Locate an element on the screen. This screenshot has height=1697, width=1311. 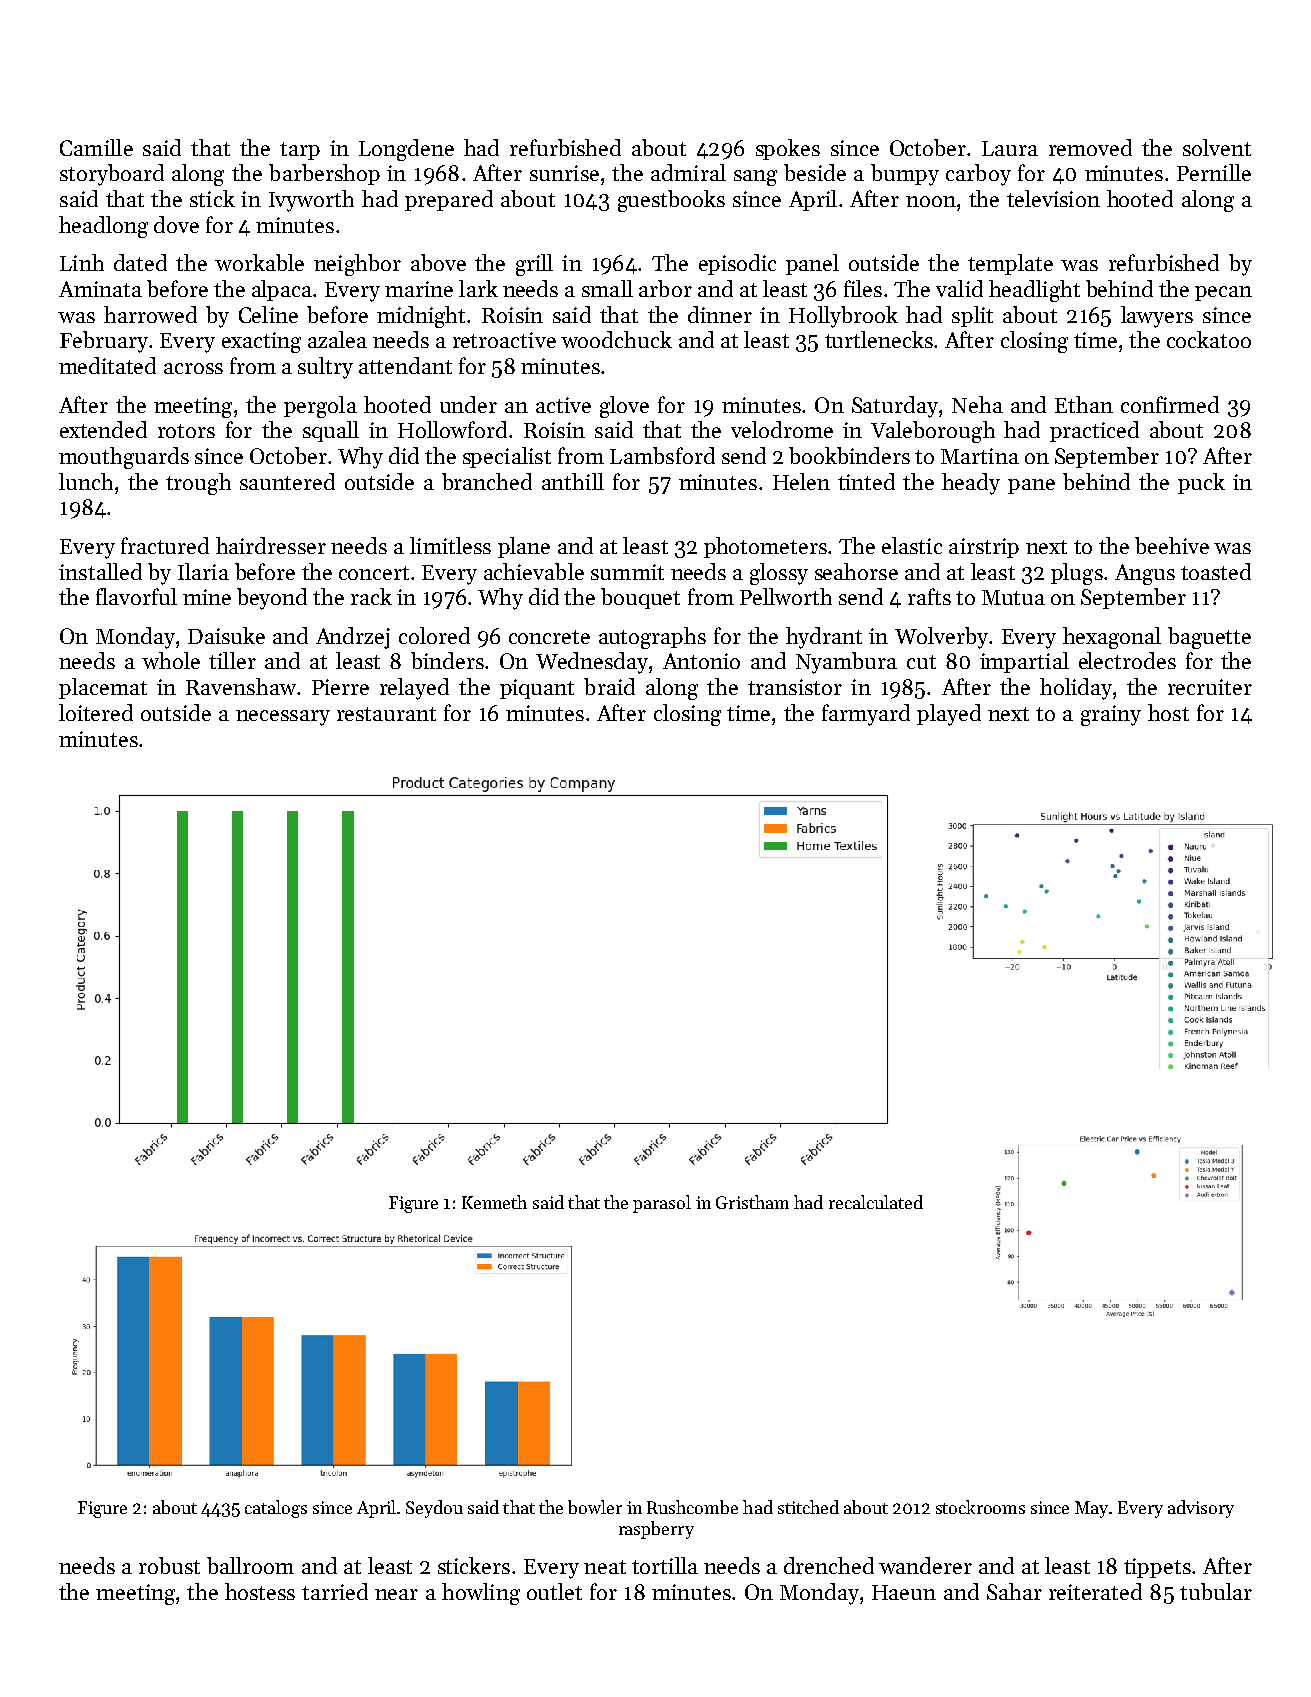
toasted is located at coordinates (1216, 571).
